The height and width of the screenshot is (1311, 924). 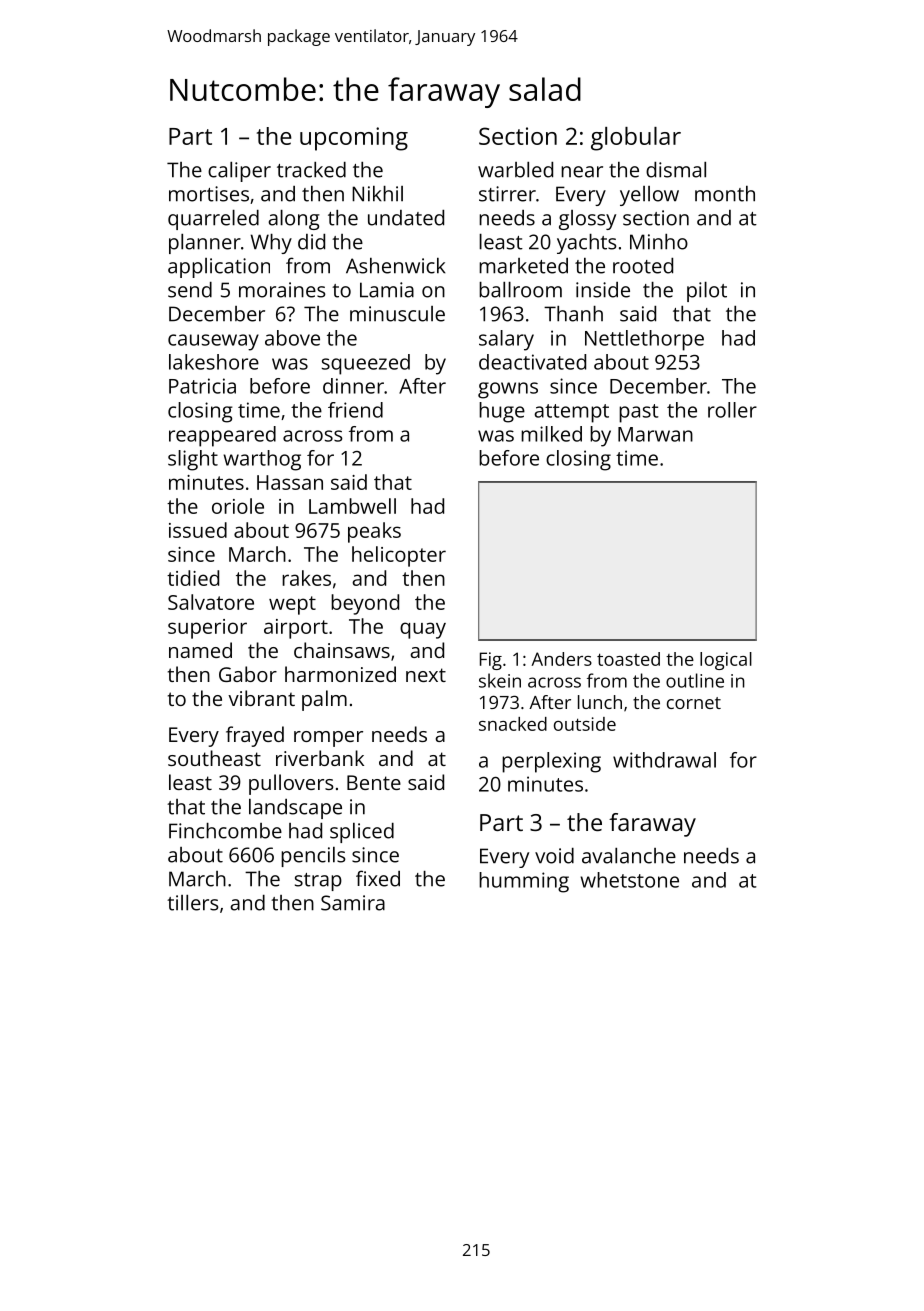 I want to click on roller, so click(x=732, y=410).
